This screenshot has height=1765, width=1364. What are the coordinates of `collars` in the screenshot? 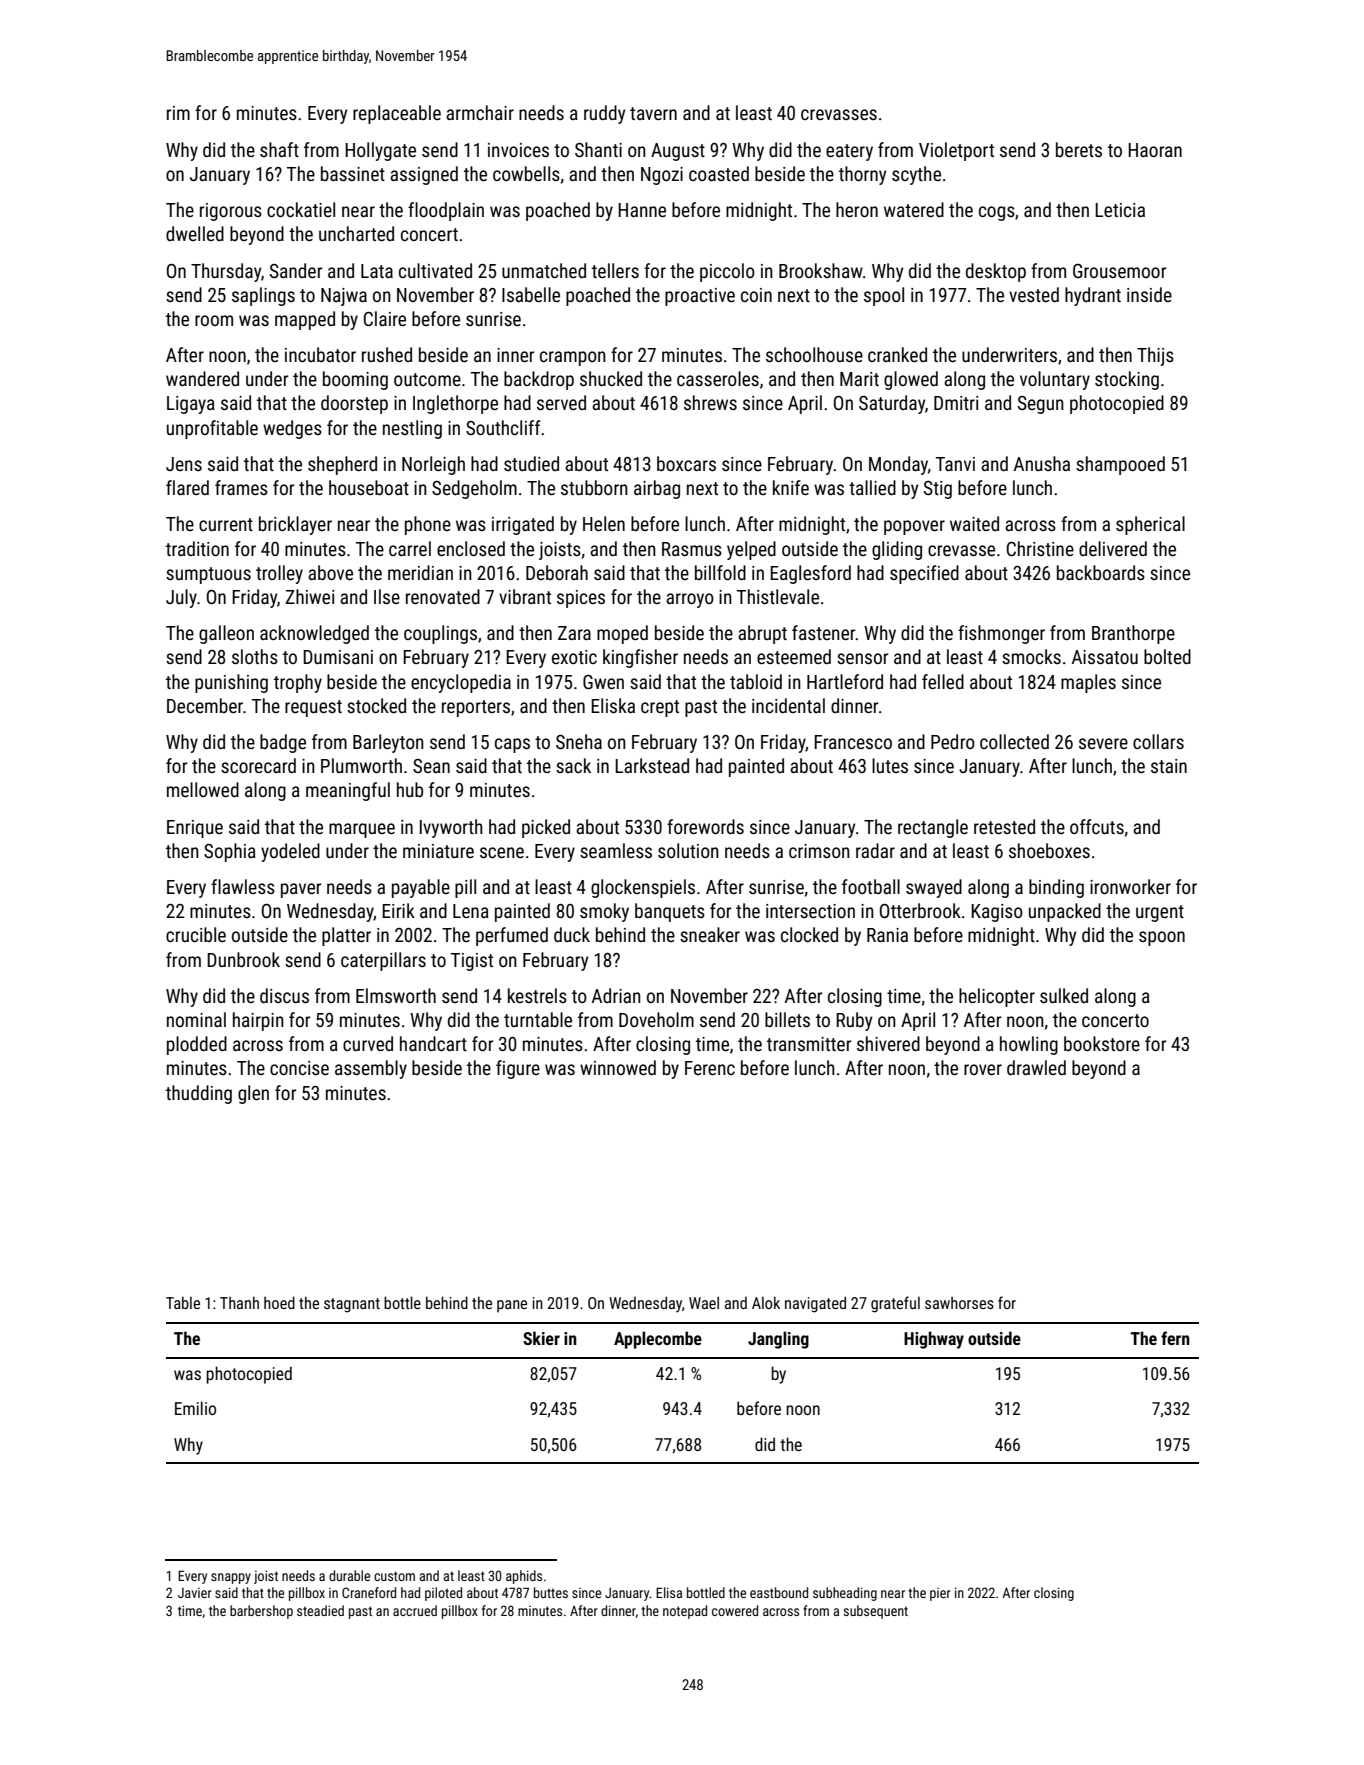 It's located at (1158, 741).
